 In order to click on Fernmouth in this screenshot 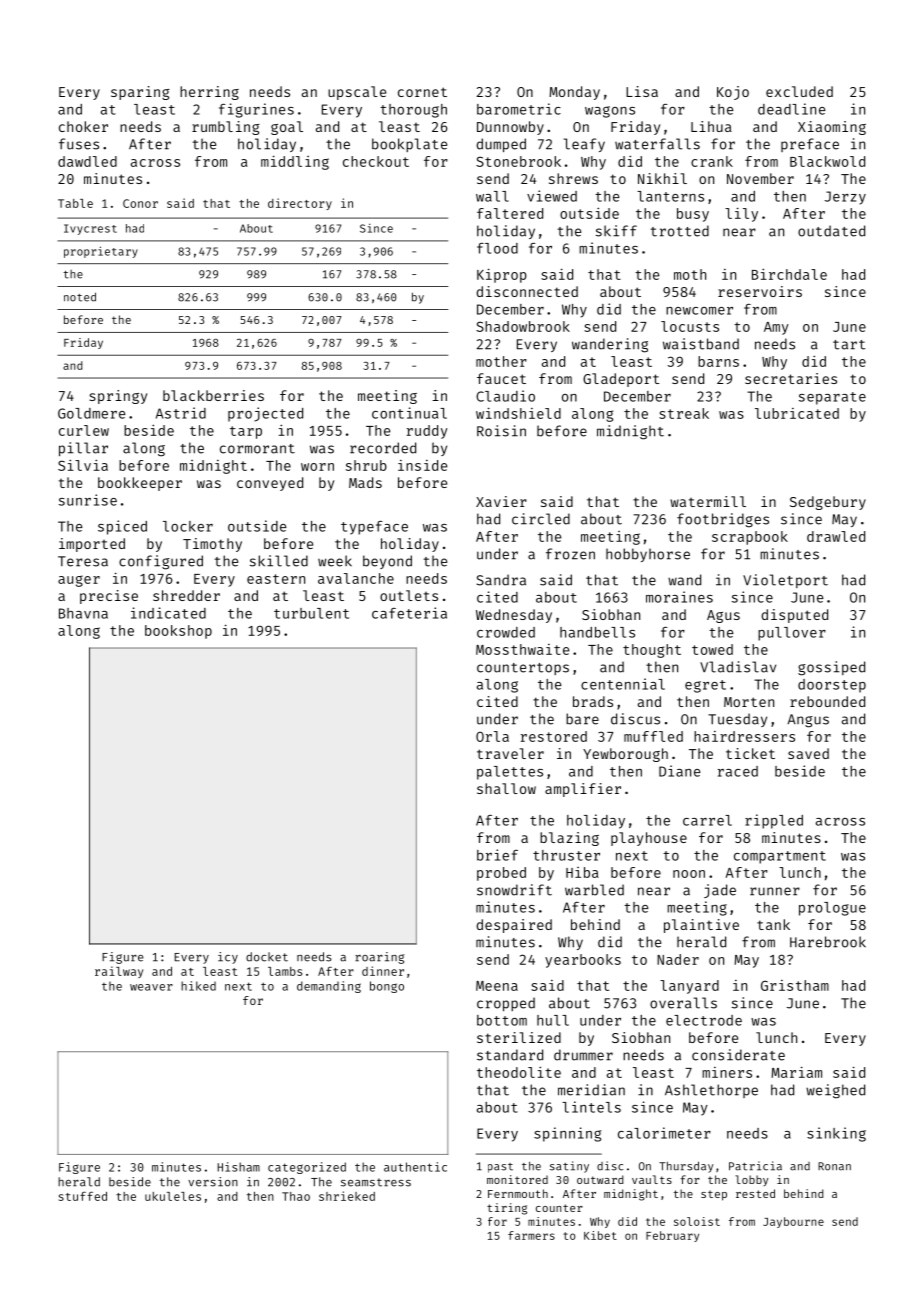, I will do `click(518, 1193)`.
